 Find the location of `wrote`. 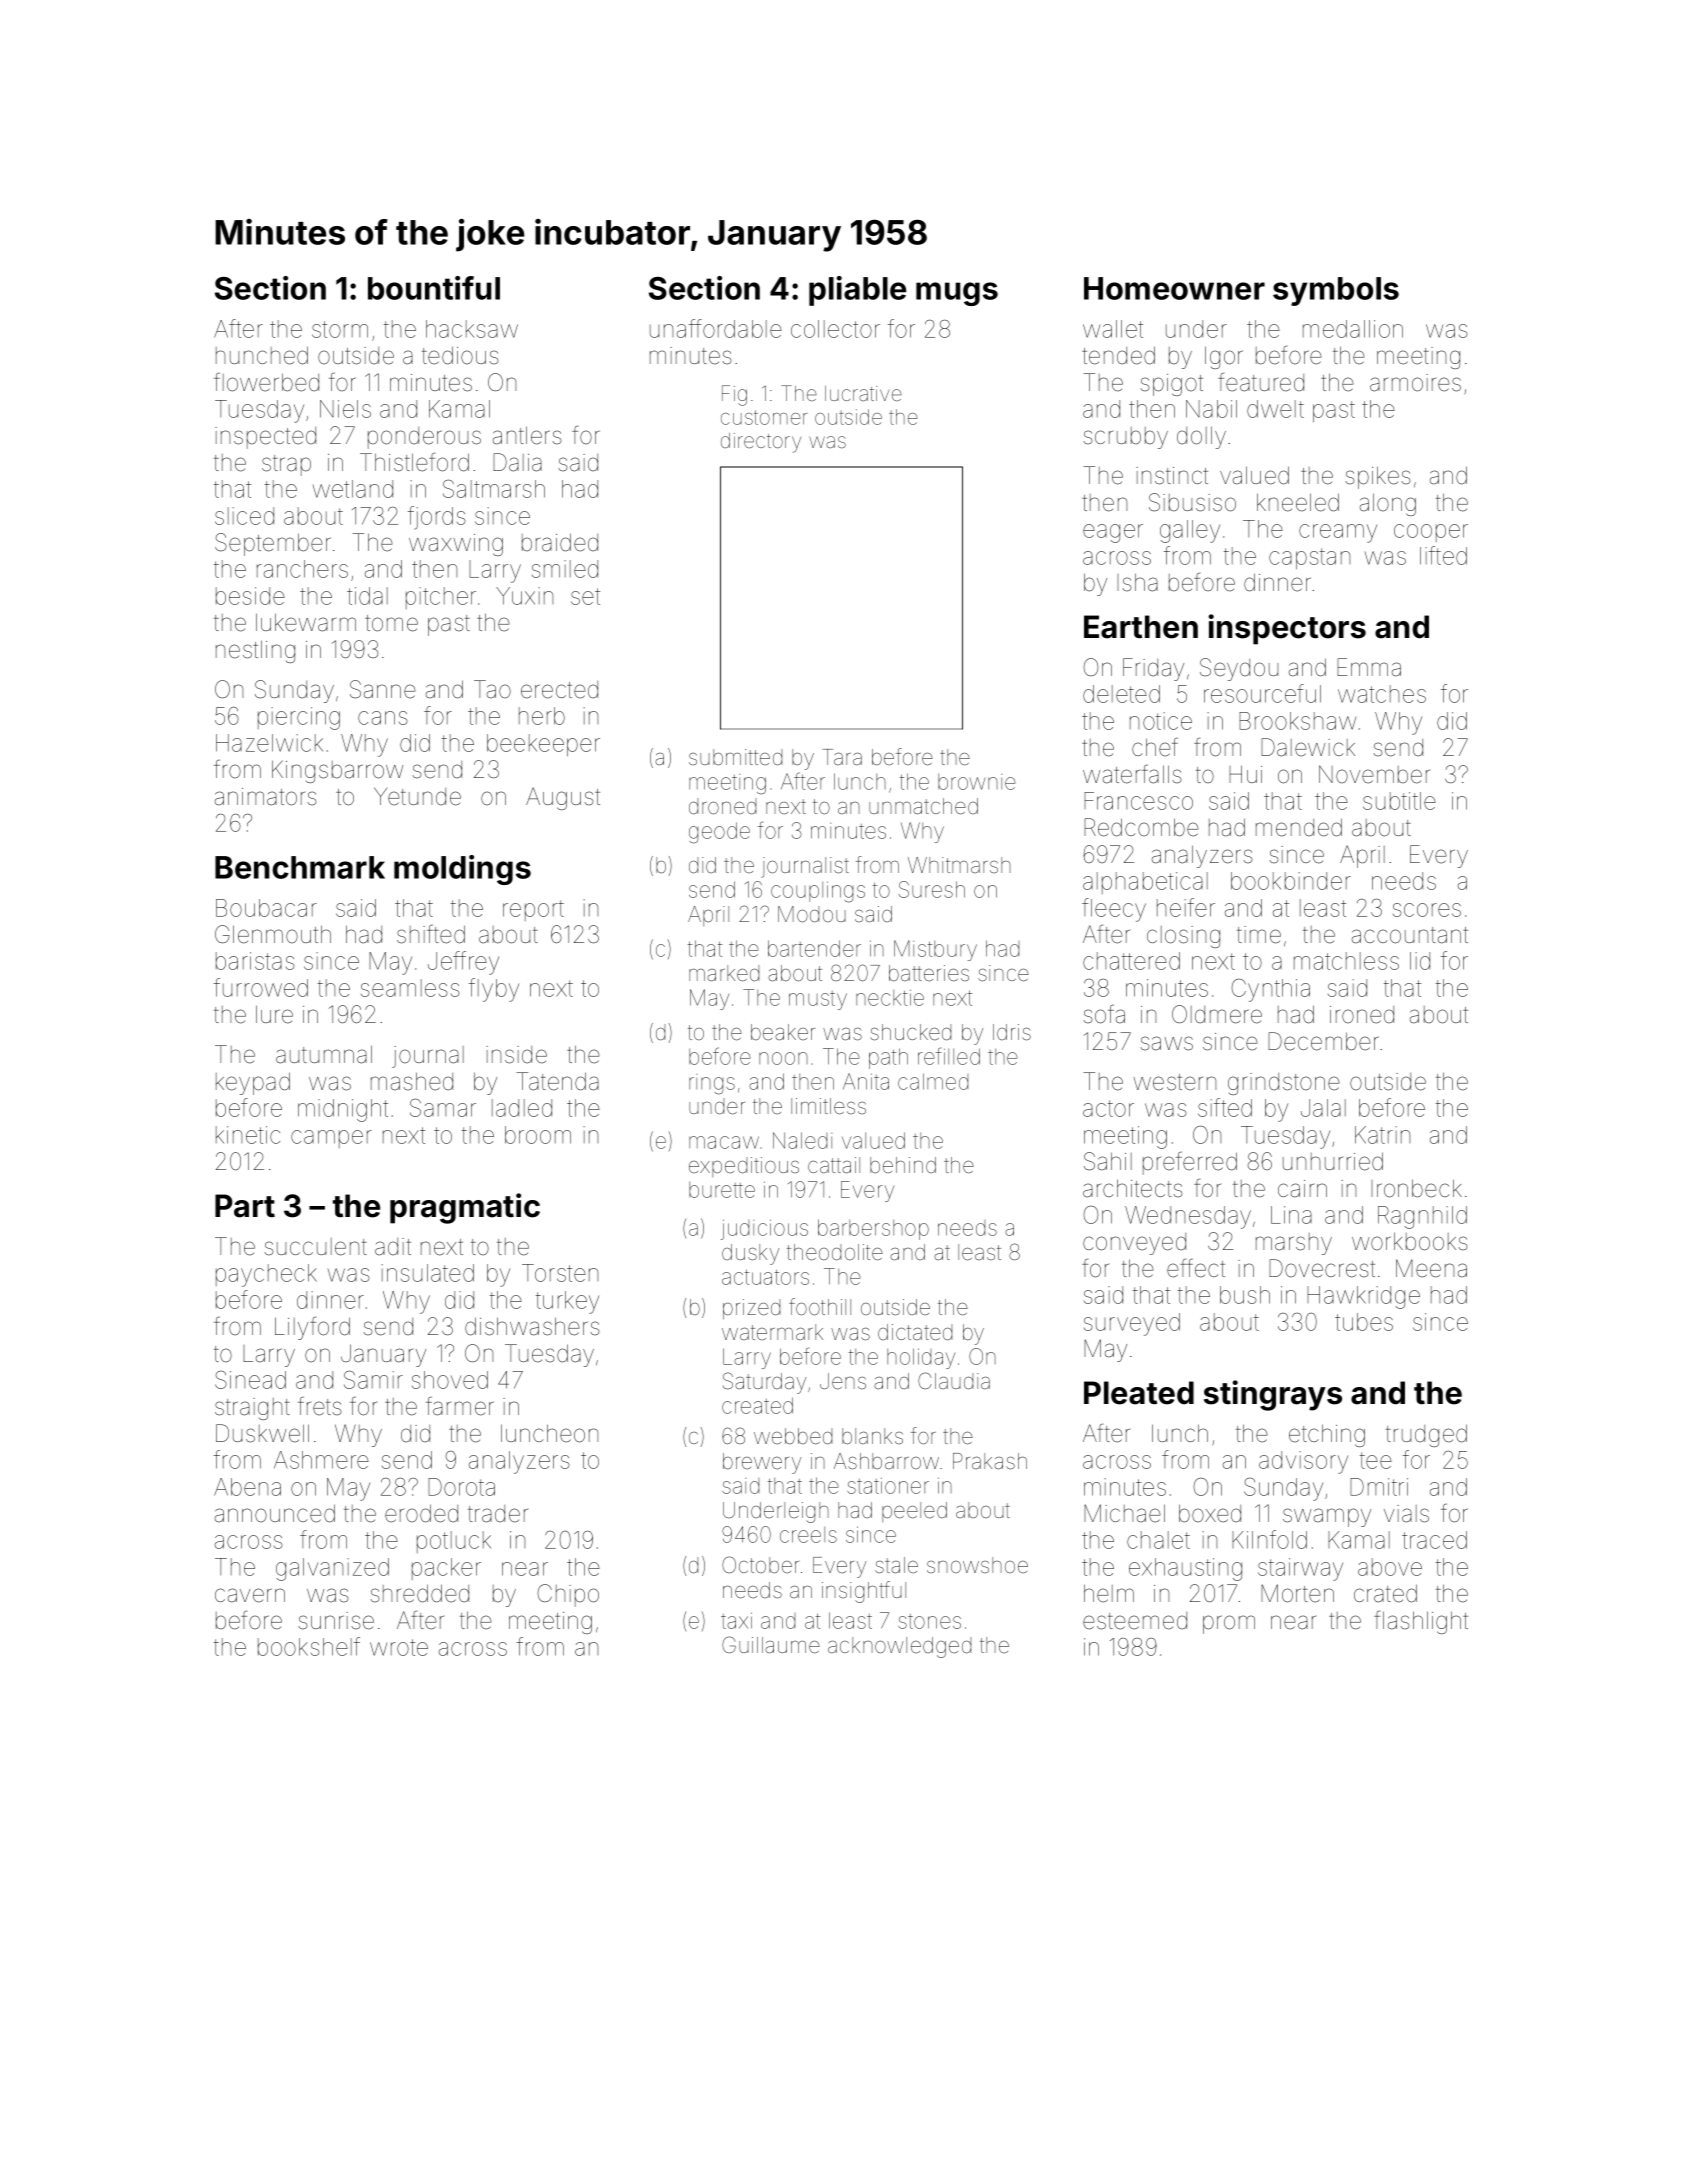

wrote is located at coordinates (399, 1647).
